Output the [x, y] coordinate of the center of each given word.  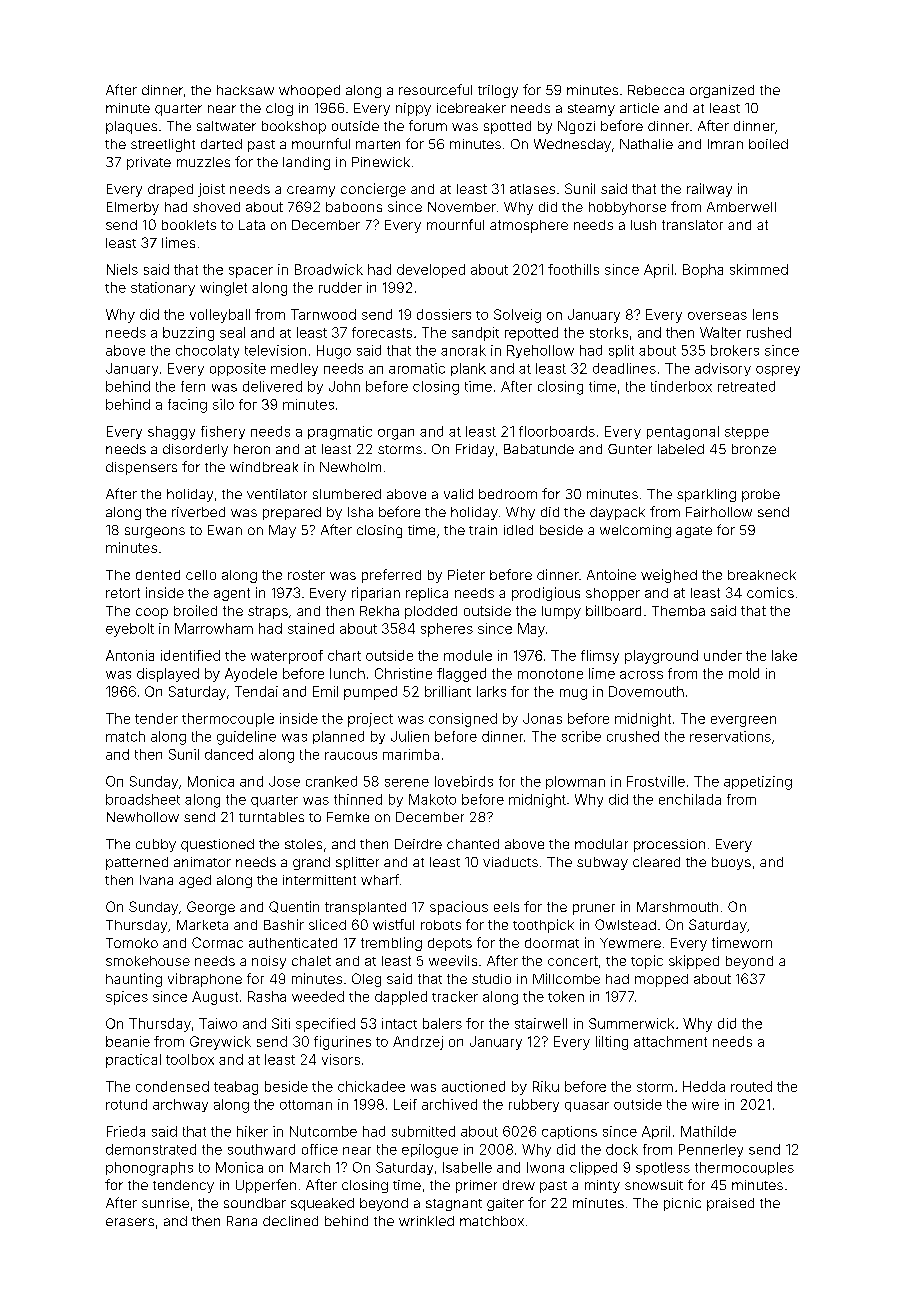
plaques [131, 127]
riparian [376, 594]
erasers [130, 1222]
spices [127, 998]
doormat [552, 943]
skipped [694, 962]
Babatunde [539, 449]
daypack [617, 513]
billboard [613, 610]
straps [268, 612]
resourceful [435, 89]
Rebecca [656, 90]
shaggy [171, 433]
